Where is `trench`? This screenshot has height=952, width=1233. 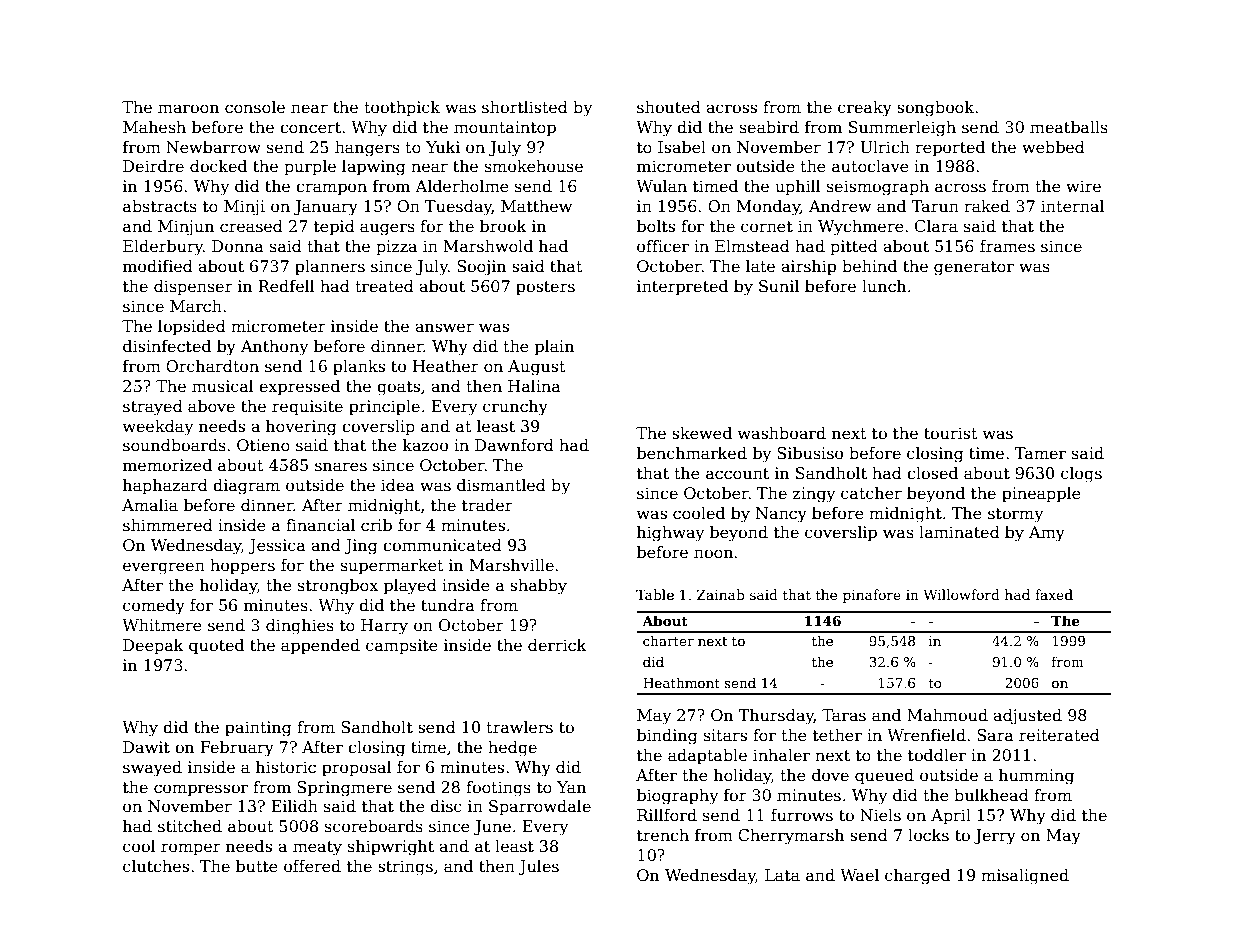 trench is located at coordinates (663, 835).
